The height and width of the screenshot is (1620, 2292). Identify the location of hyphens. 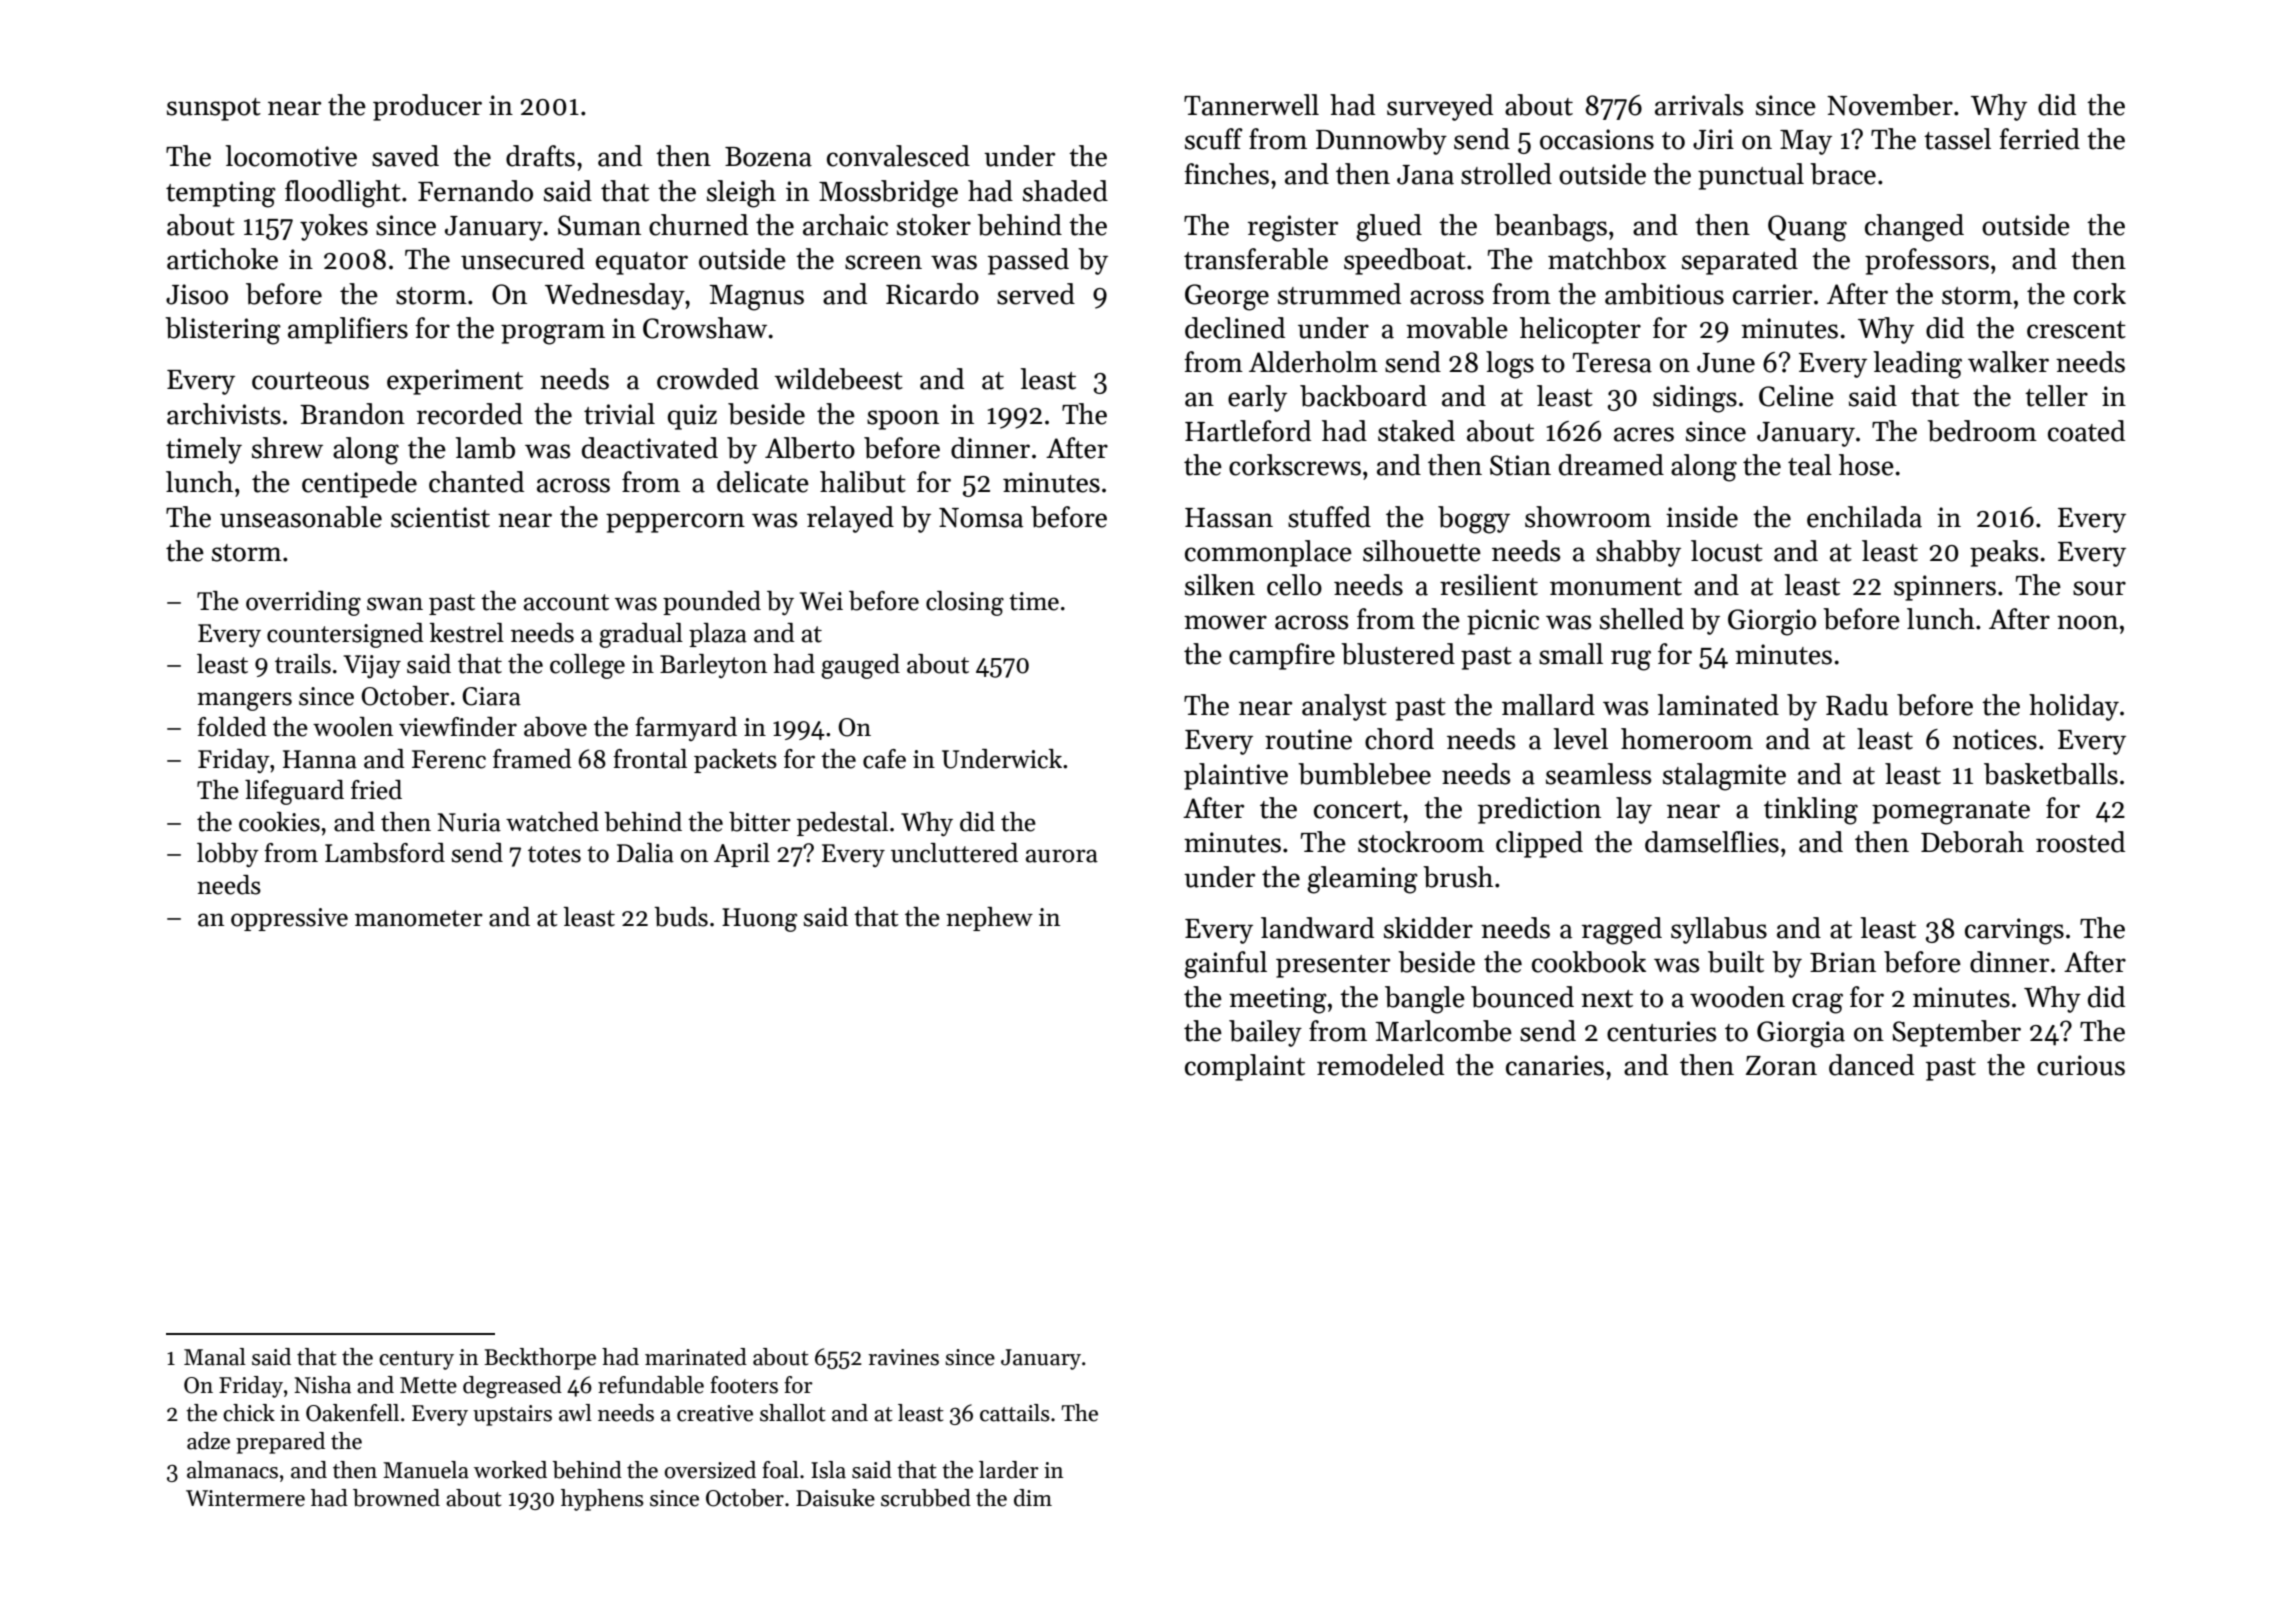
(602, 1500).
